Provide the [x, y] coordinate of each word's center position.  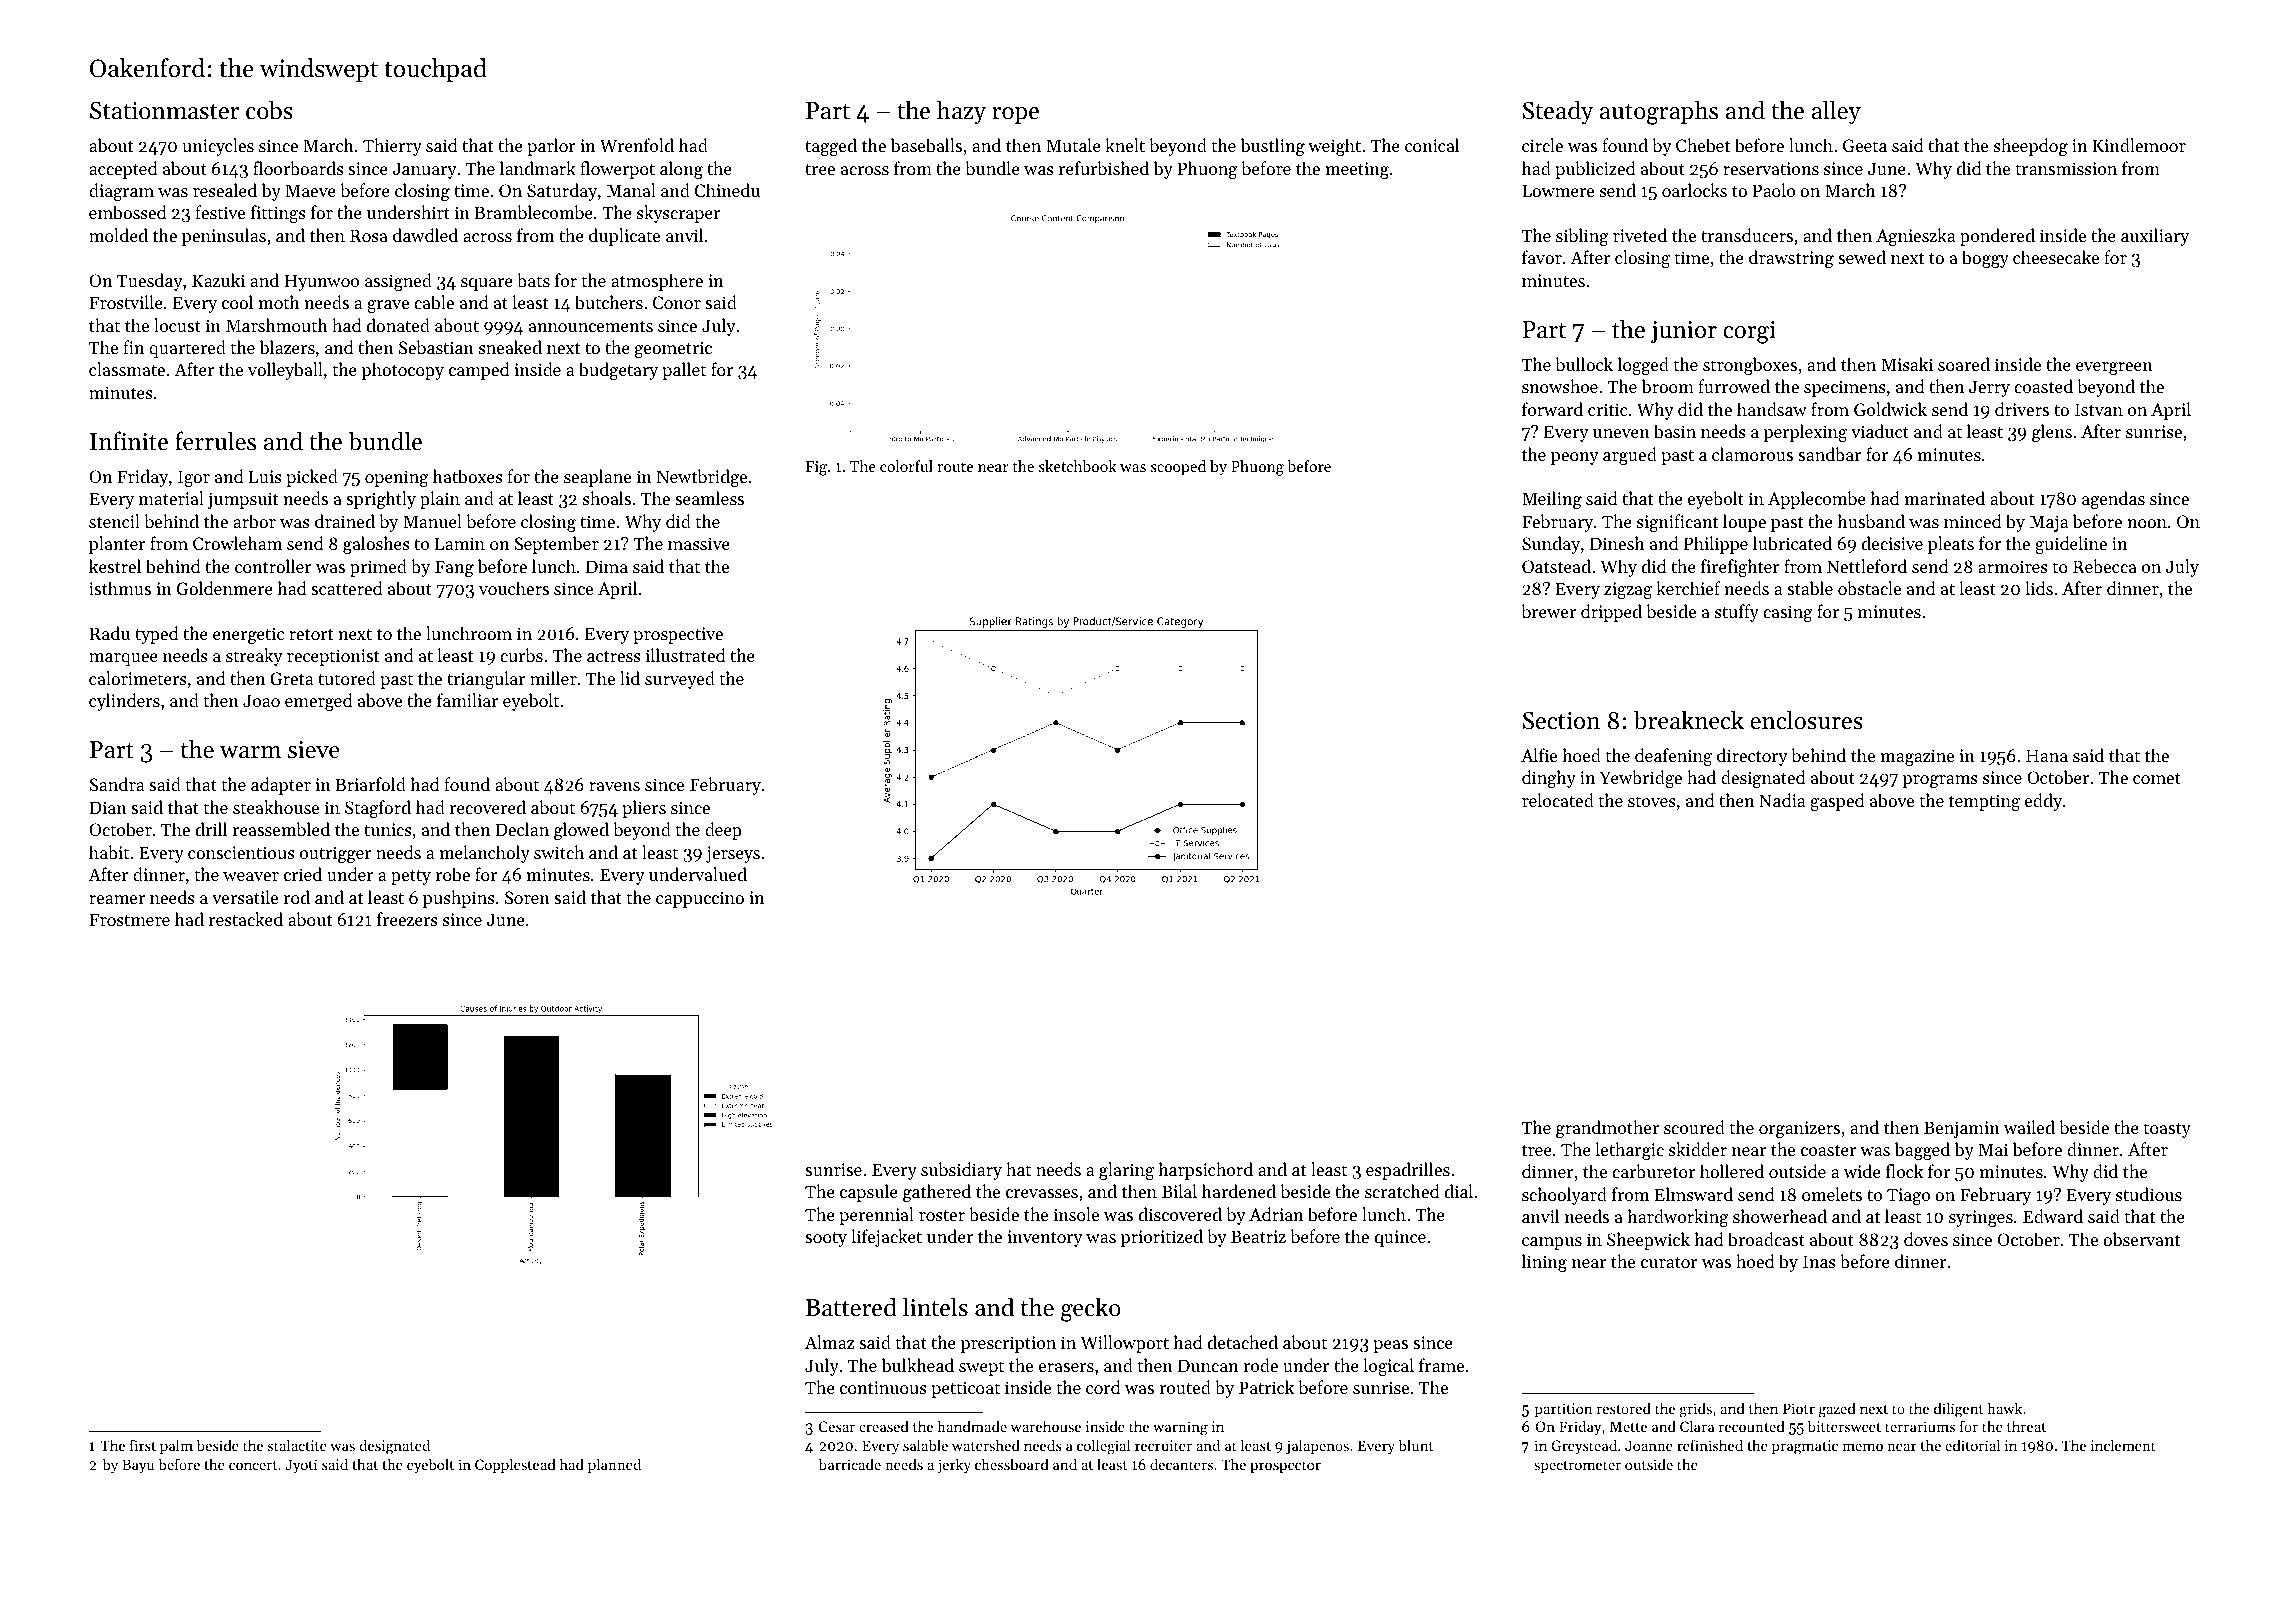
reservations [1771, 168]
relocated [1558, 800]
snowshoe [1560, 386]
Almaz [829, 1342]
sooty [826, 1239]
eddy [2043, 802]
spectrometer [1577, 1467]
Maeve [310, 190]
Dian [108, 807]
